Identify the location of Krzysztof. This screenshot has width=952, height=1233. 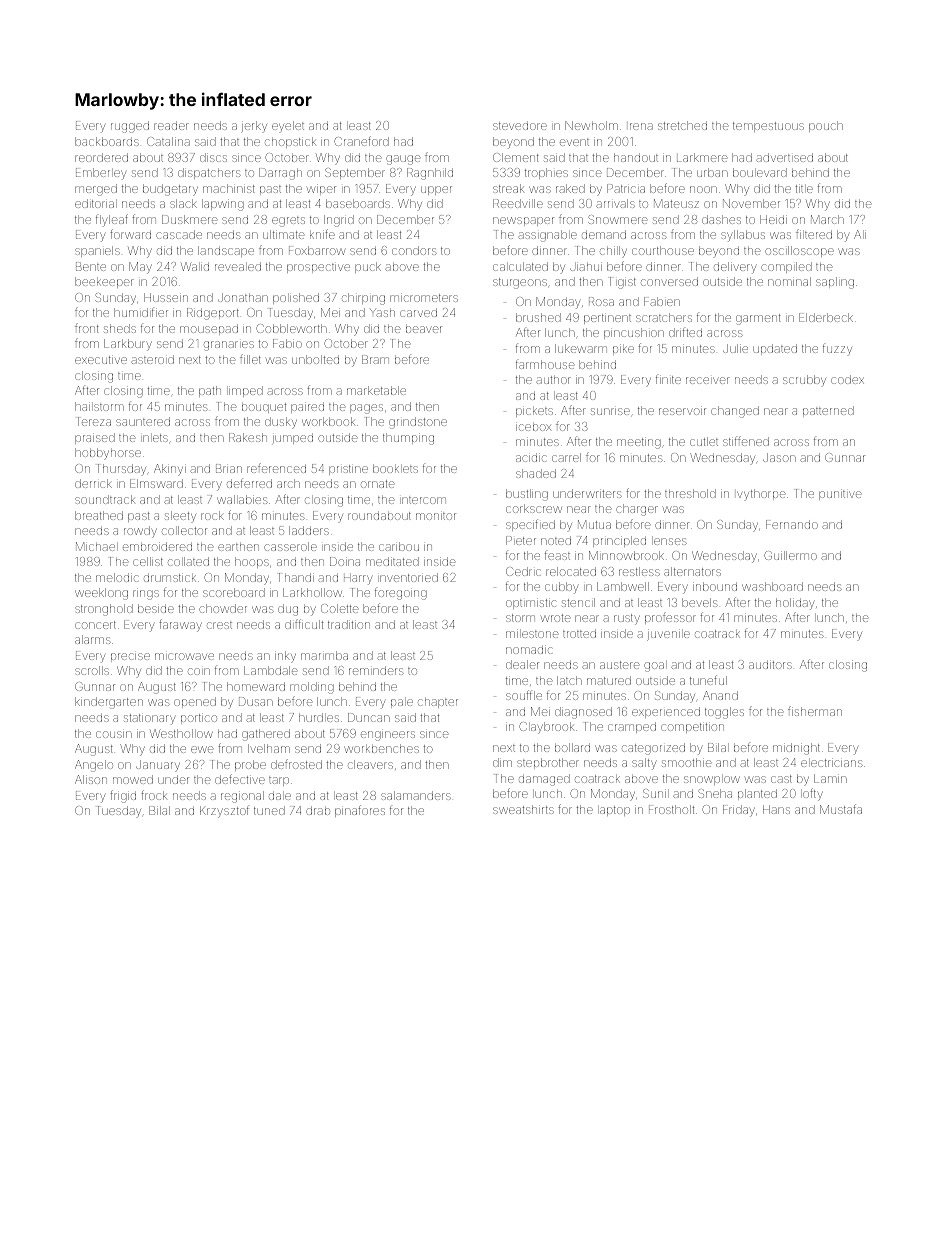
(224, 812).
